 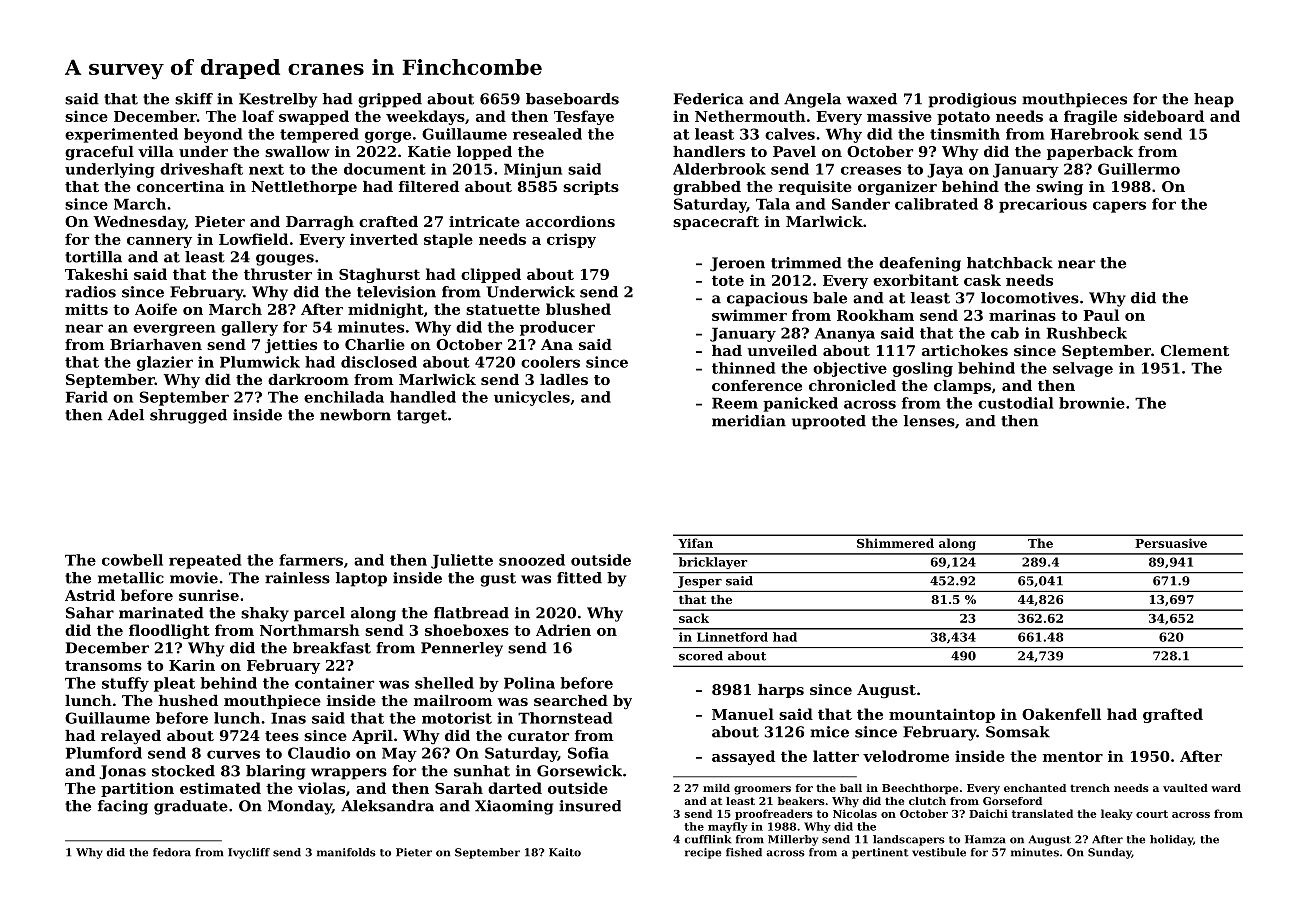 I want to click on glazier, so click(x=165, y=363).
